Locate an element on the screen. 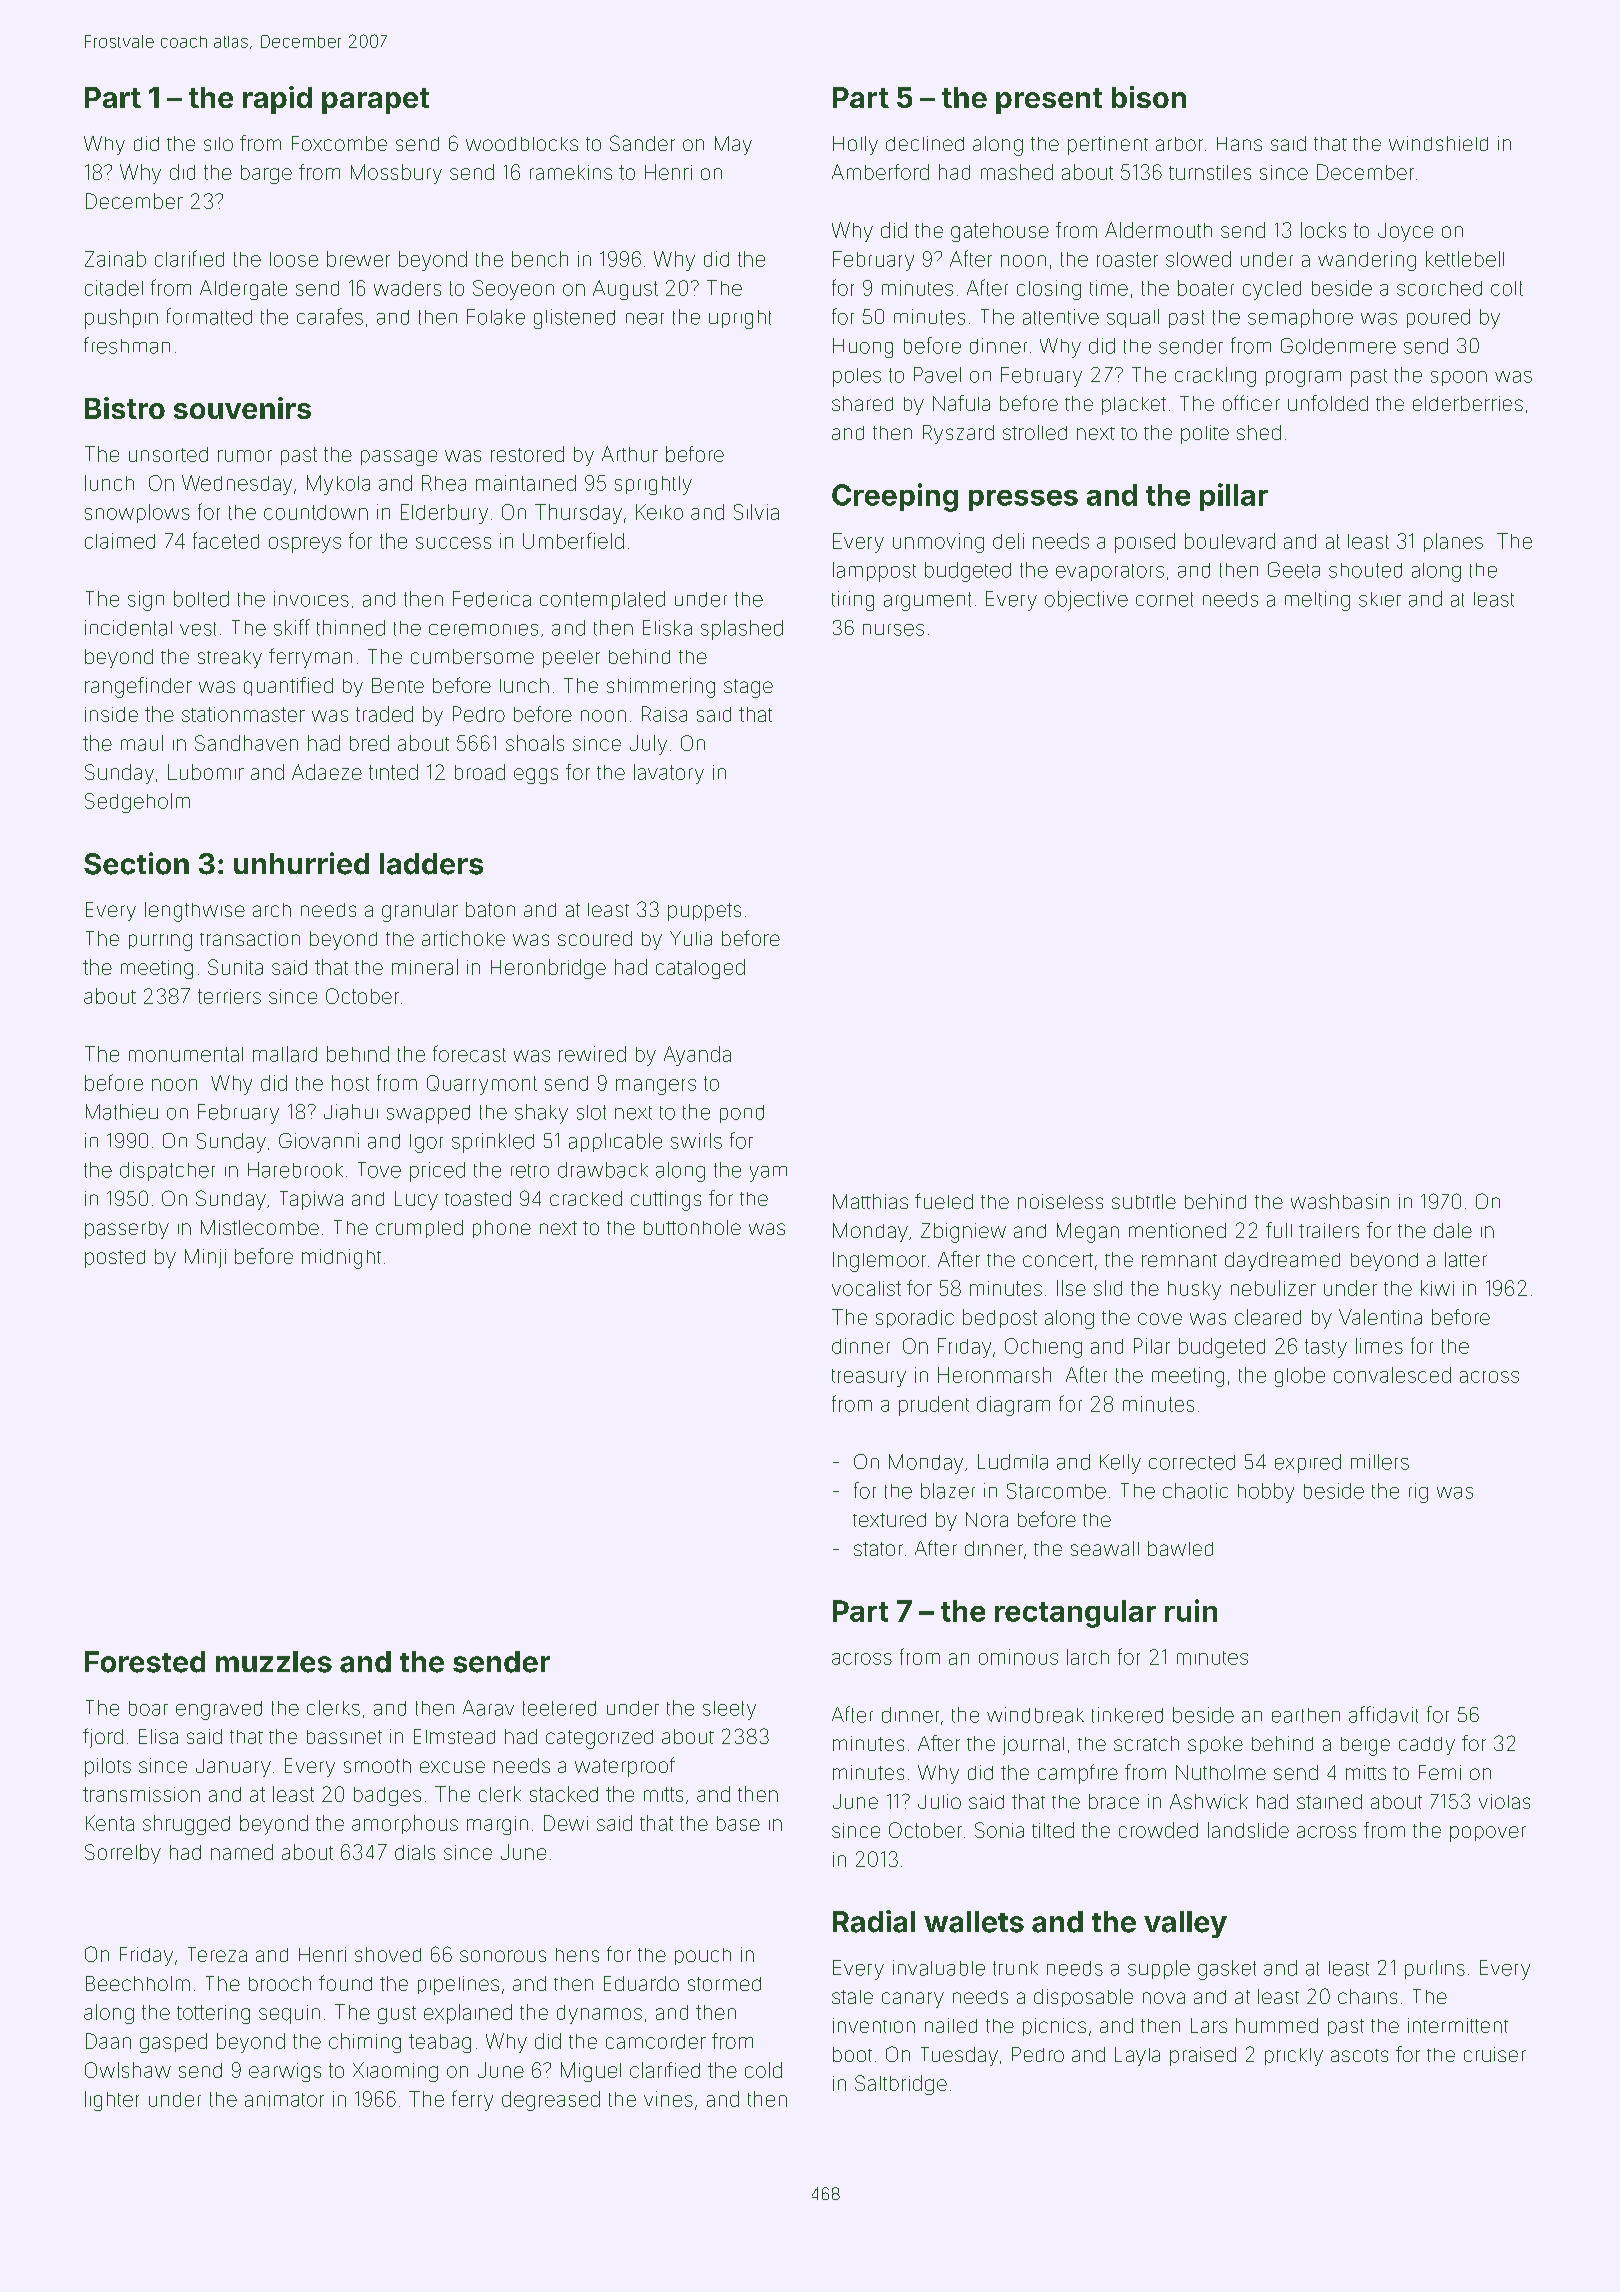  corrected is located at coordinates (1192, 1462).
